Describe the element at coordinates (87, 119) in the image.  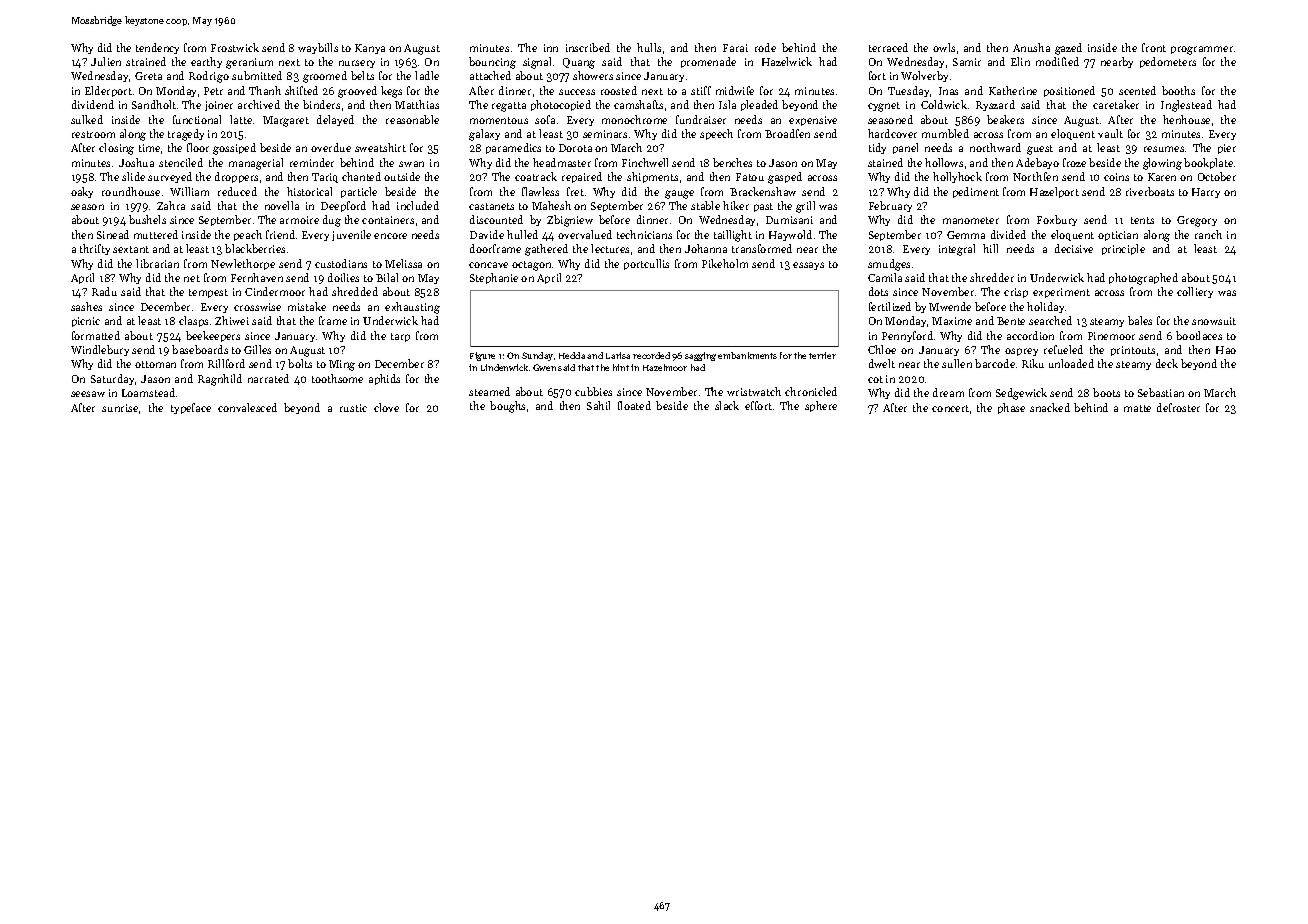
I see `sulked` at that location.
